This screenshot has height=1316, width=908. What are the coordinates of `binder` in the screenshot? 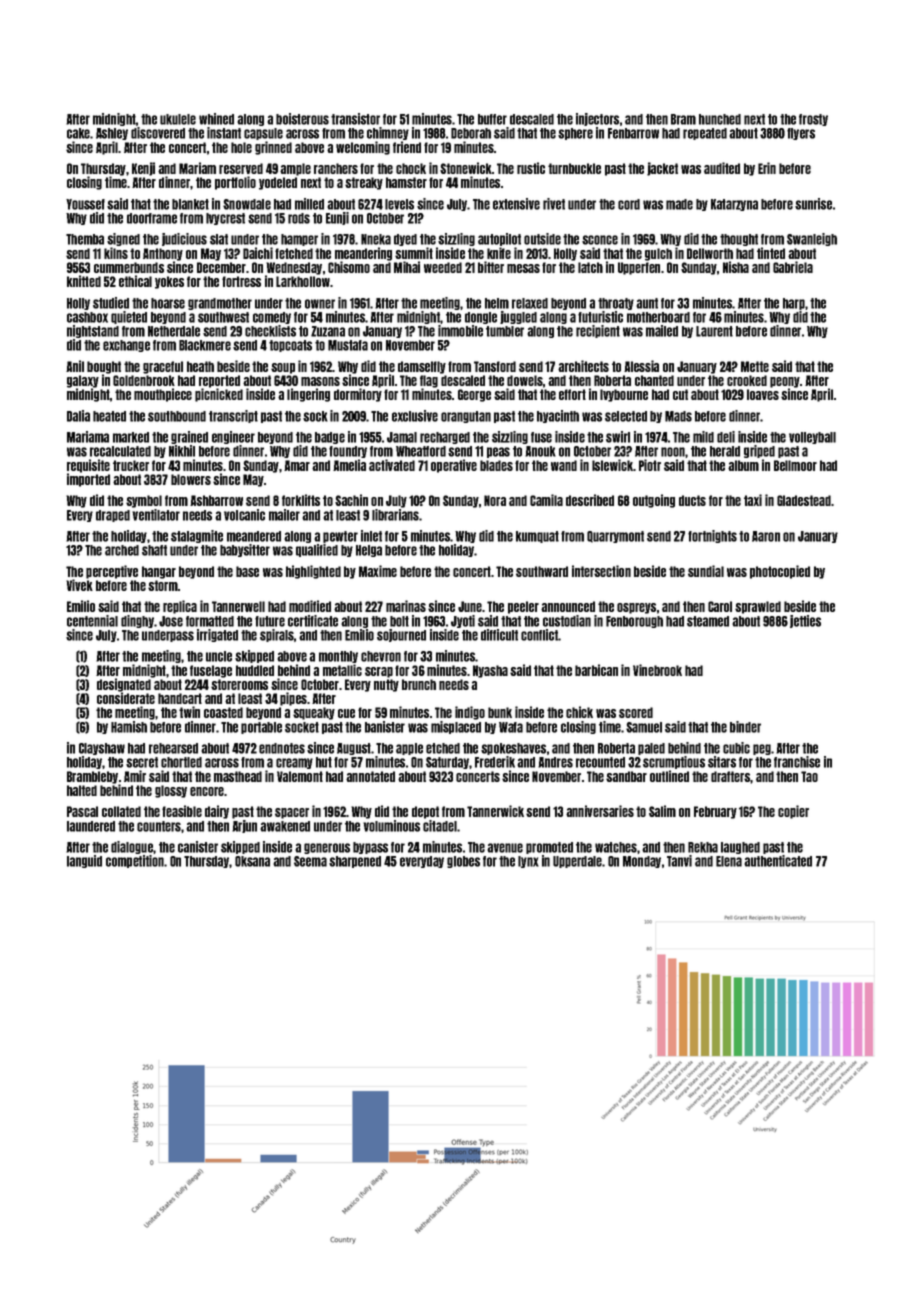 It's located at (745, 727).
